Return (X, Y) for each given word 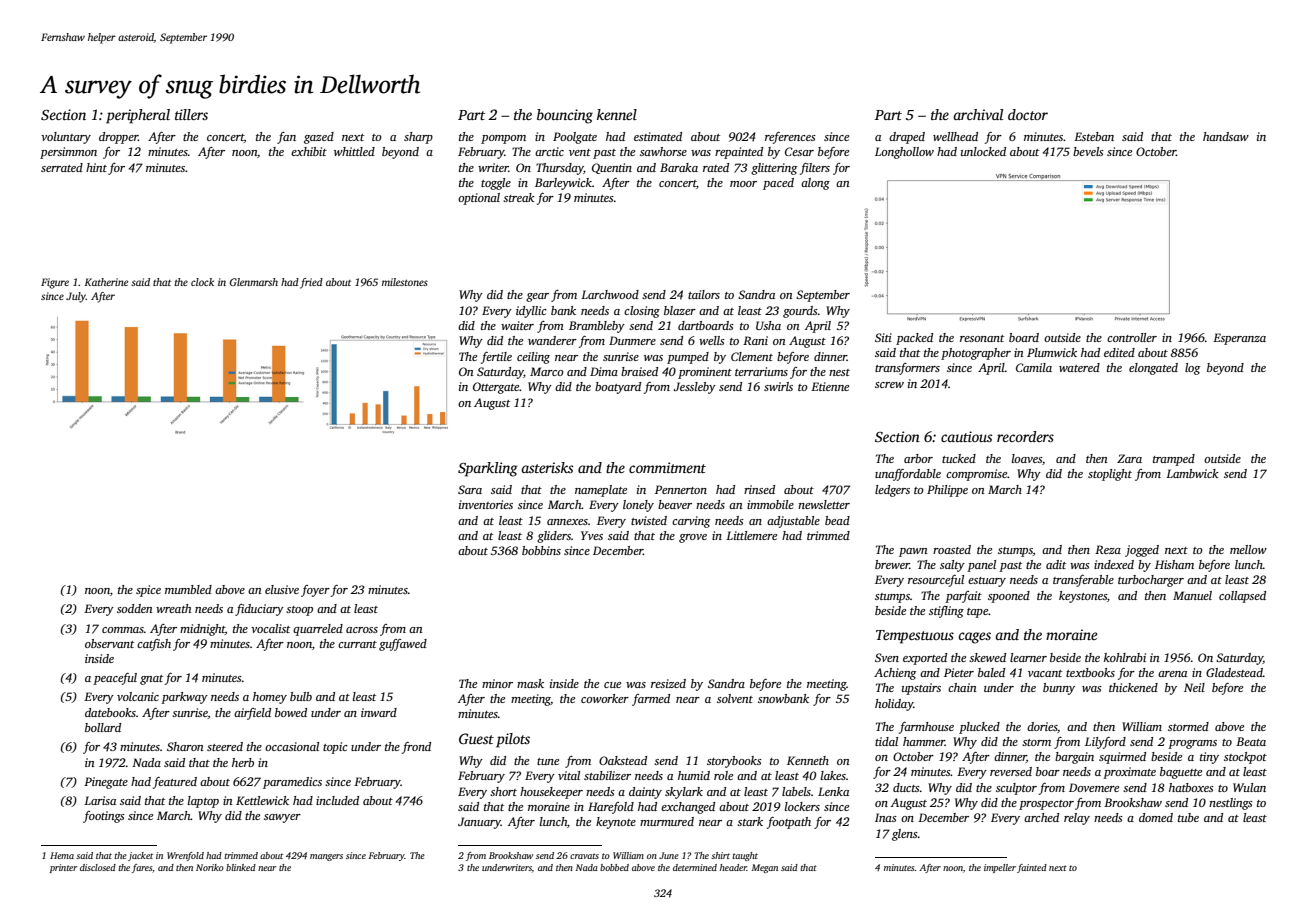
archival (978, 114)
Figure (55, 283)
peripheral (138, 116)
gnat (151, 680)
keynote (616, 823)
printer (63, 868)
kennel (617, 114)
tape (977, 613)
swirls (778, 386)
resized (668, 683)
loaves (1027, 458)
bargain (1074, 758)
